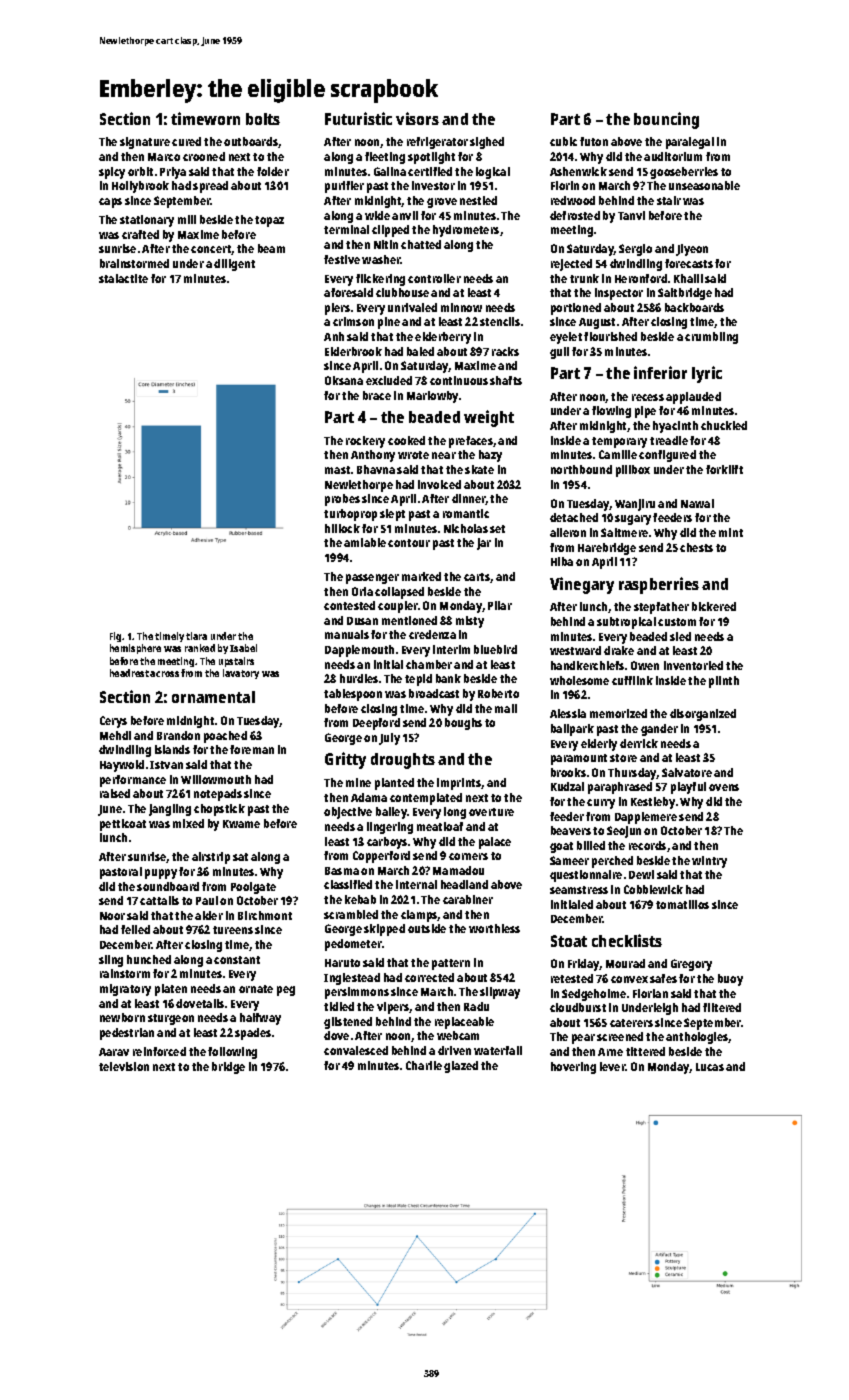  What do you see at coordinates (714, 606) in the document?
I see `bickered` at bounding box center [714, 606].
